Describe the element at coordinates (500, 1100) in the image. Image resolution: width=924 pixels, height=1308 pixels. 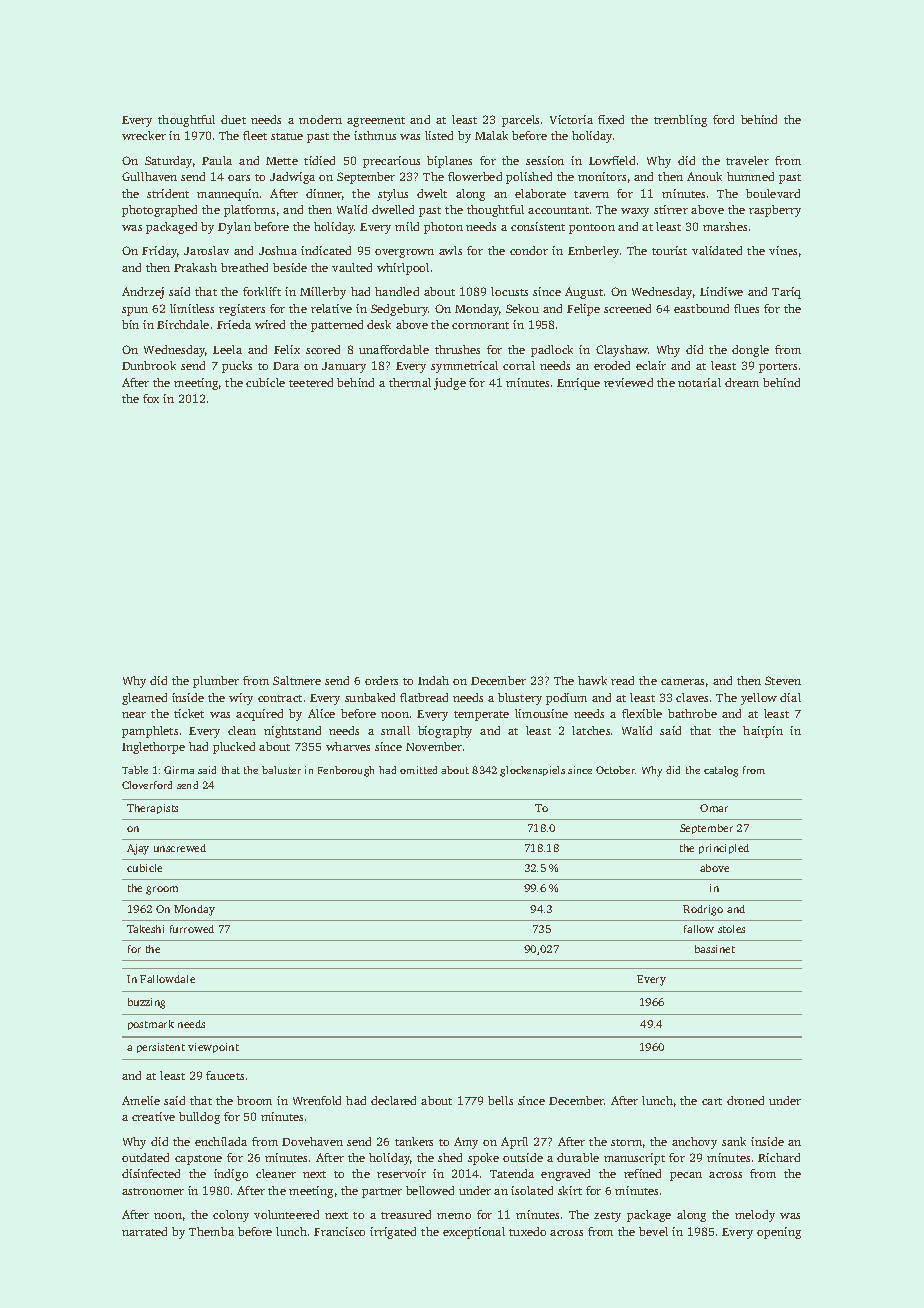
I see `bells` at that location.
